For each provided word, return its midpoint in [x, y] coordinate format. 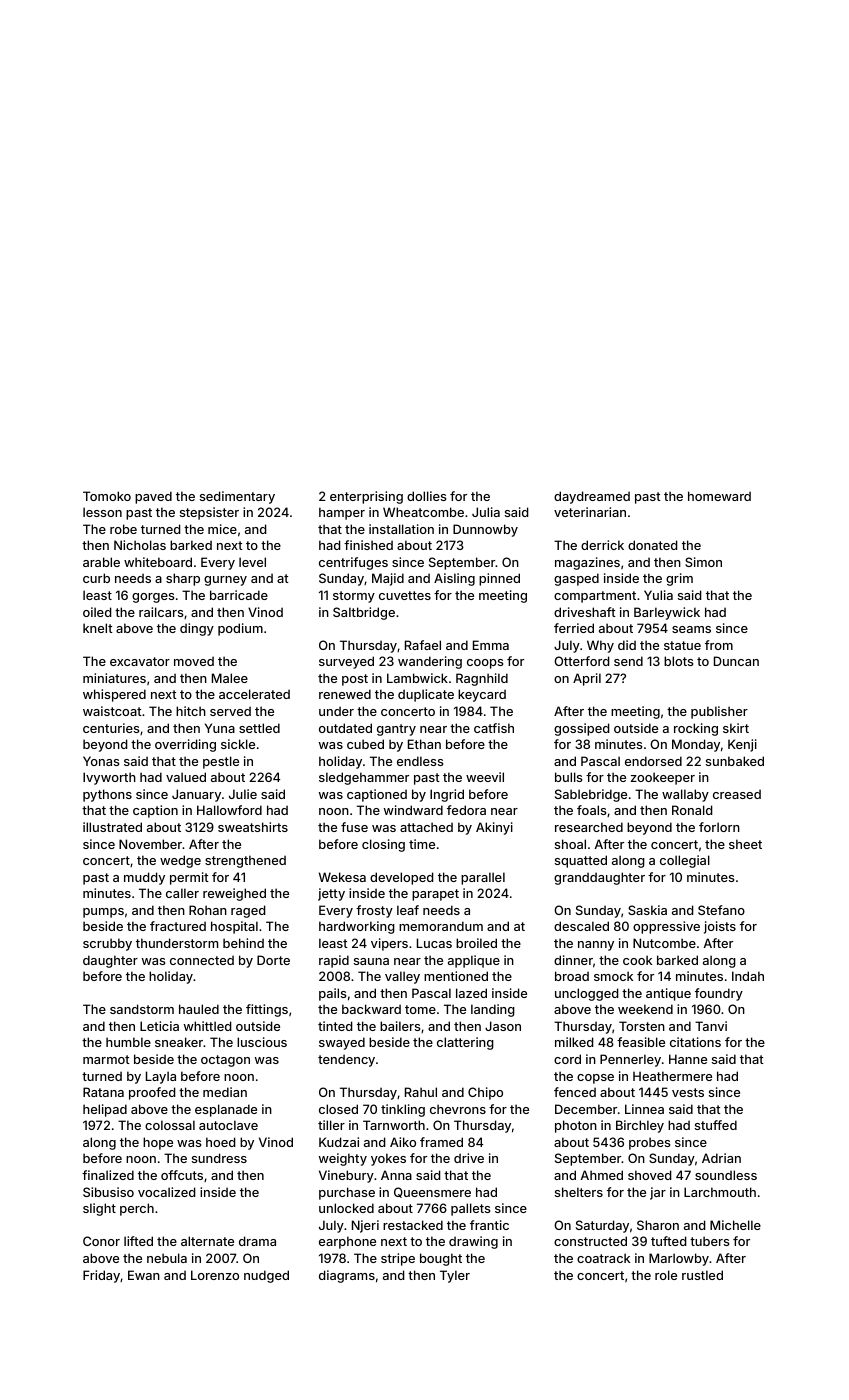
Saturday [602, 1226]
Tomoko [107, 496]
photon [576, 1126]
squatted [581, 861]
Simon [703, 562]
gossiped [582, 729]
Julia [486, 512]
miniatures [114, 678]
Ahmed [602, 1175]
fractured [178, 926]
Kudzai [339, 1142]
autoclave [228, 1125]
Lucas [434, 943]
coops [485, 664]
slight [99, 1209]
